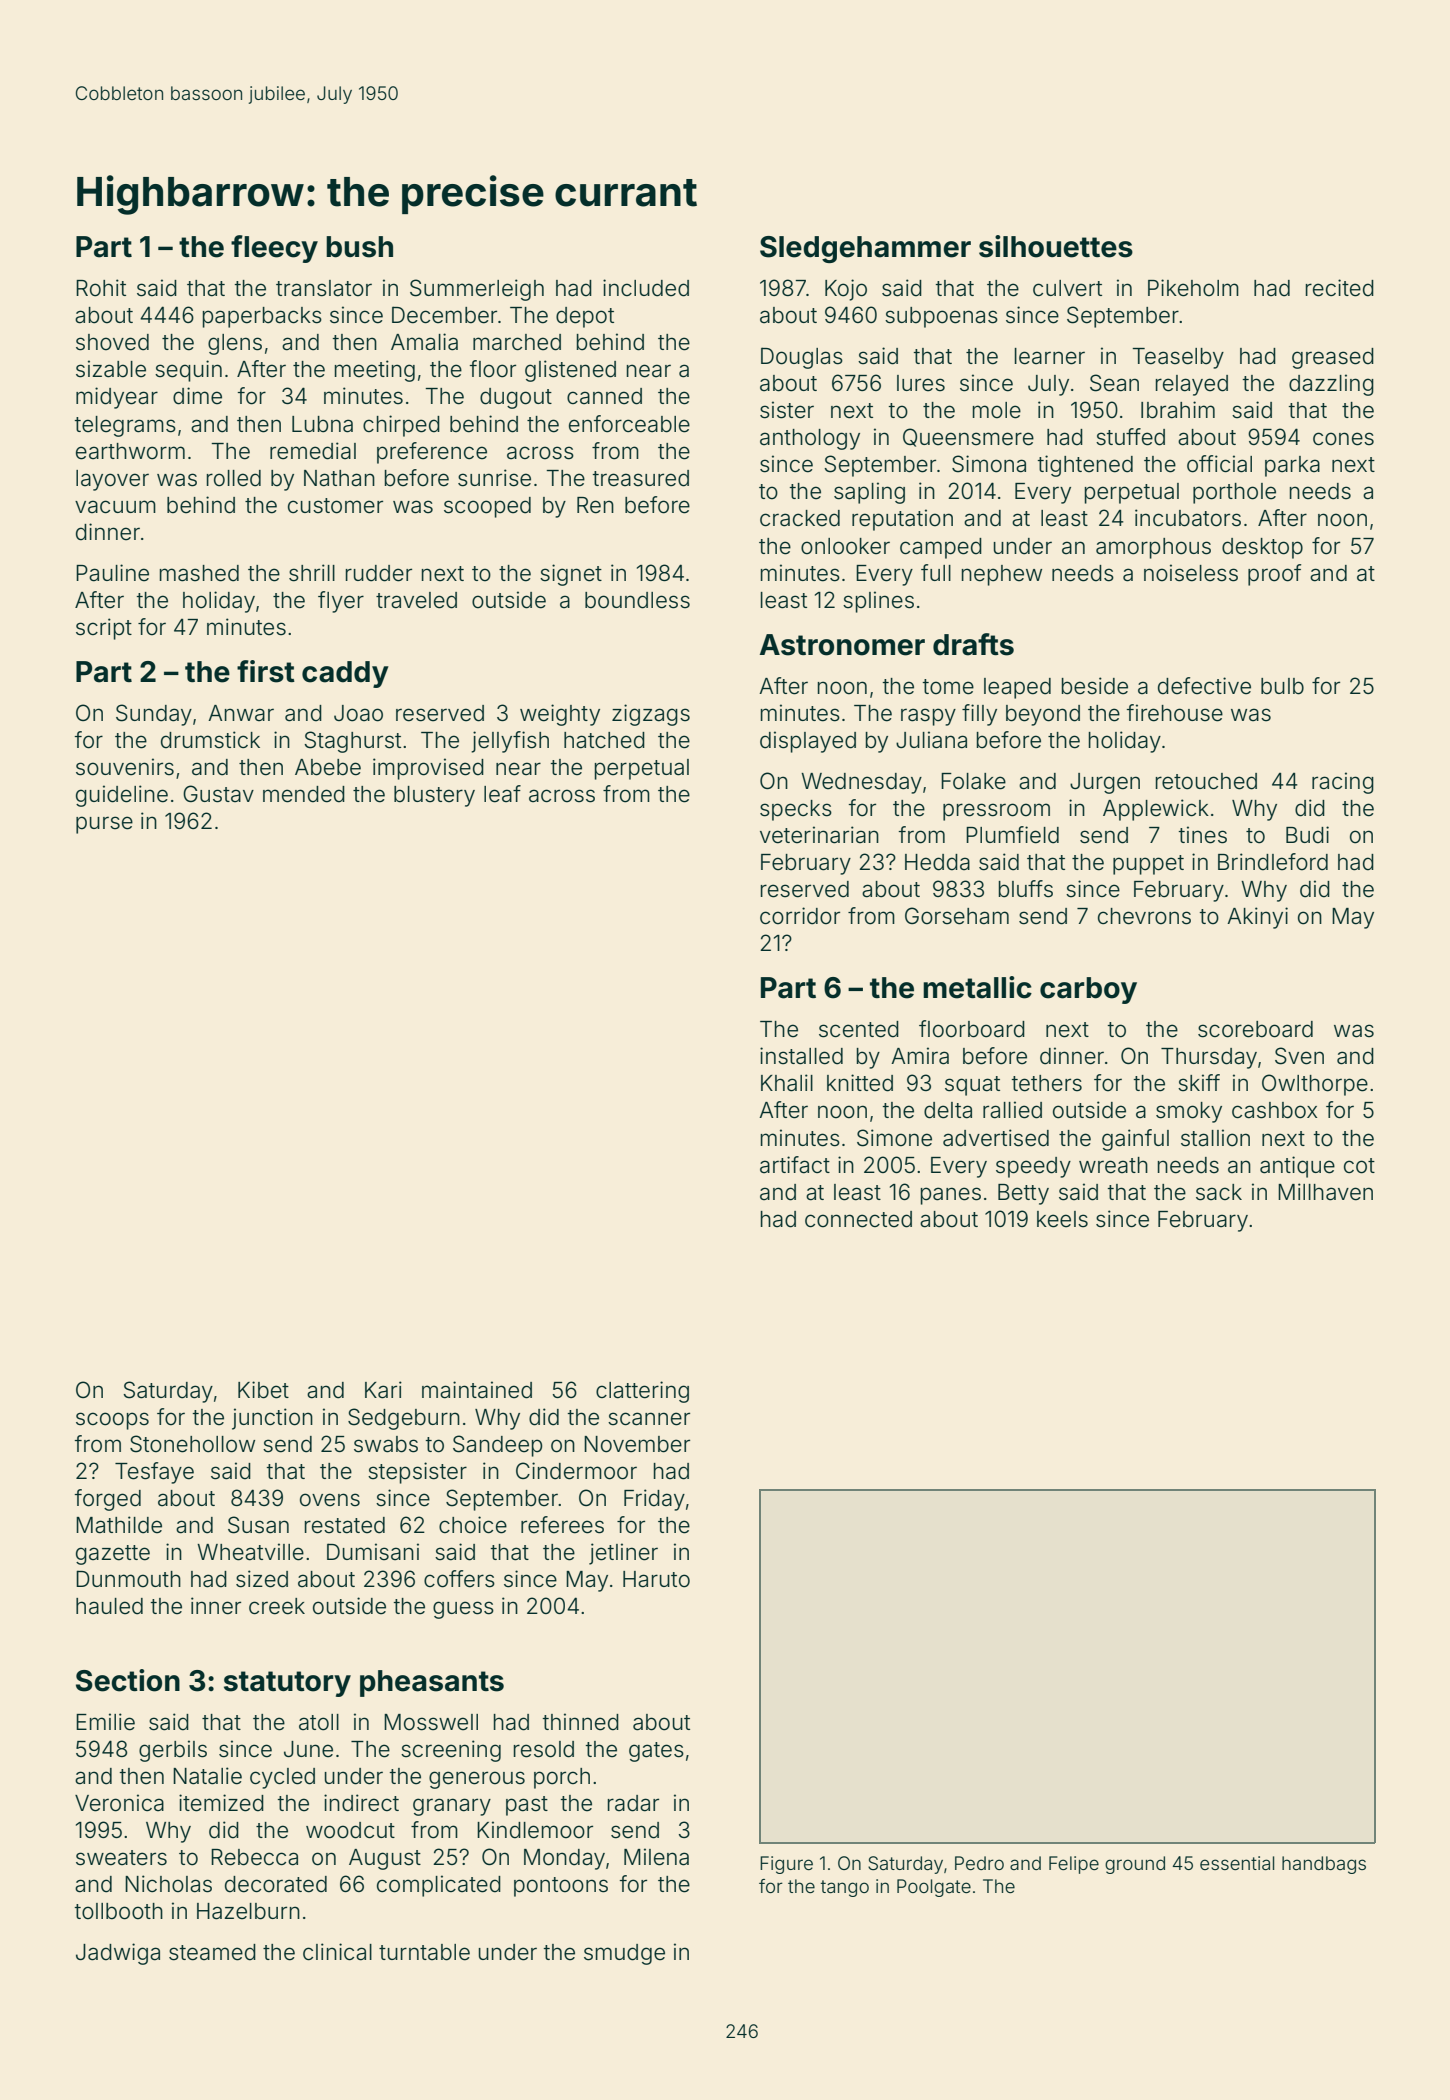 The width and height of the screenshot is (1450, 2100). I want to click on silhouettes, so click(1056, 246).
